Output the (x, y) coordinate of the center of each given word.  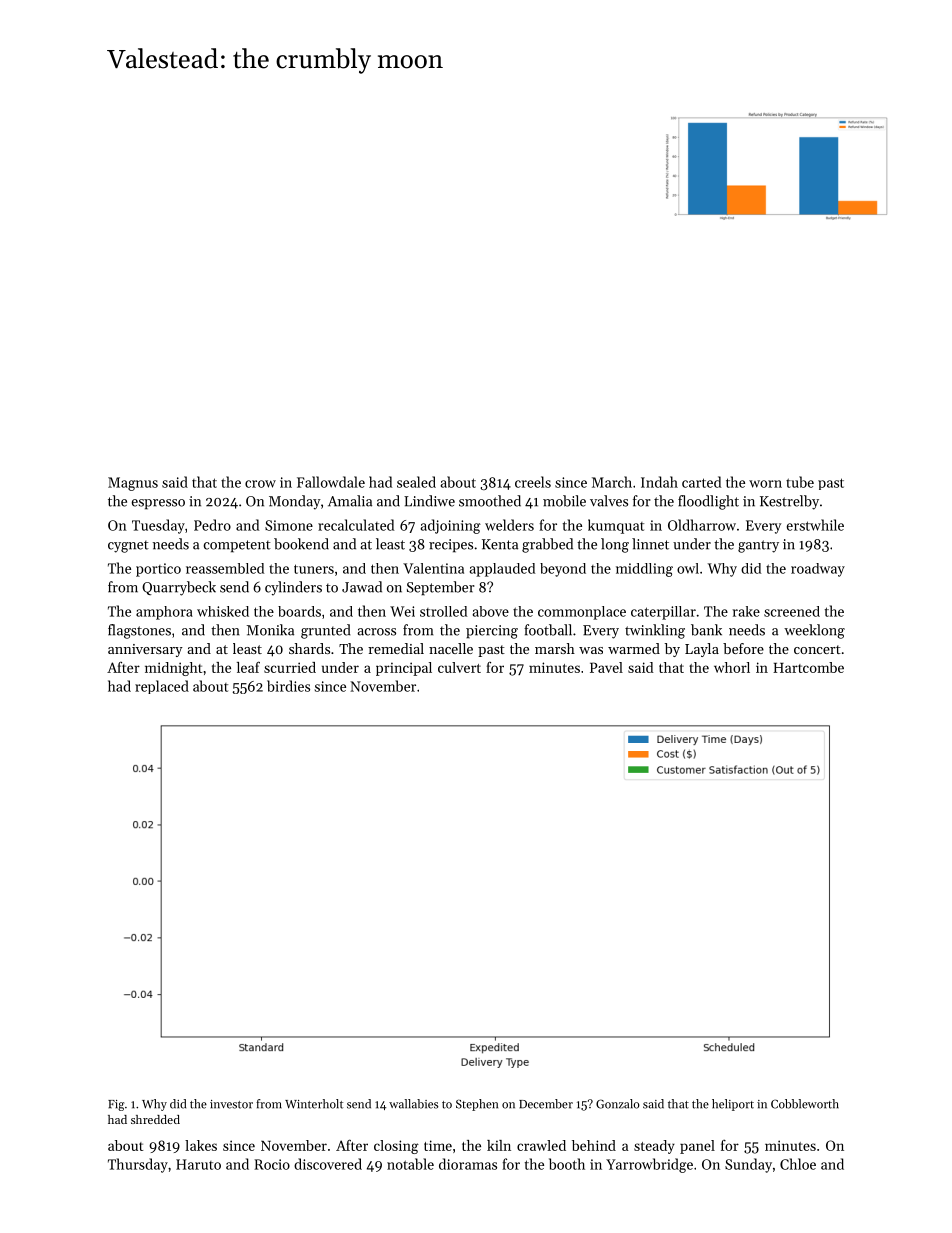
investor (231, 1104)
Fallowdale (331, 482)
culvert (459, 667)
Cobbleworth (805, 1104)
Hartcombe (808, 667)
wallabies (413, 1104)
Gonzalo (618, 1104)
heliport (733, 1105)
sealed (416, 482)
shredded (155, 1119)
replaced (162, 687)
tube (800, 482)
